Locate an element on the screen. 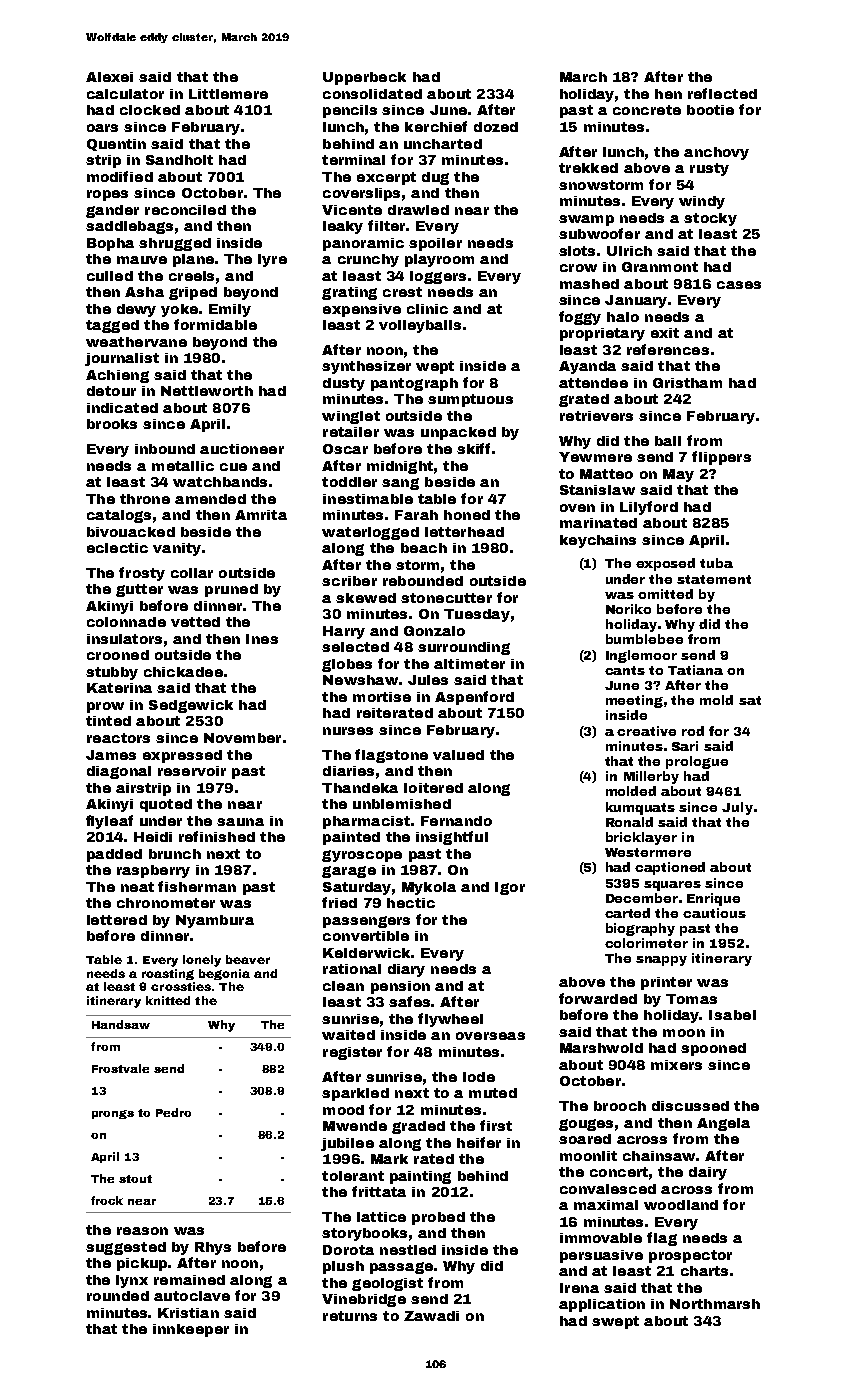  rebounded is located at coordinates (423, 581).
